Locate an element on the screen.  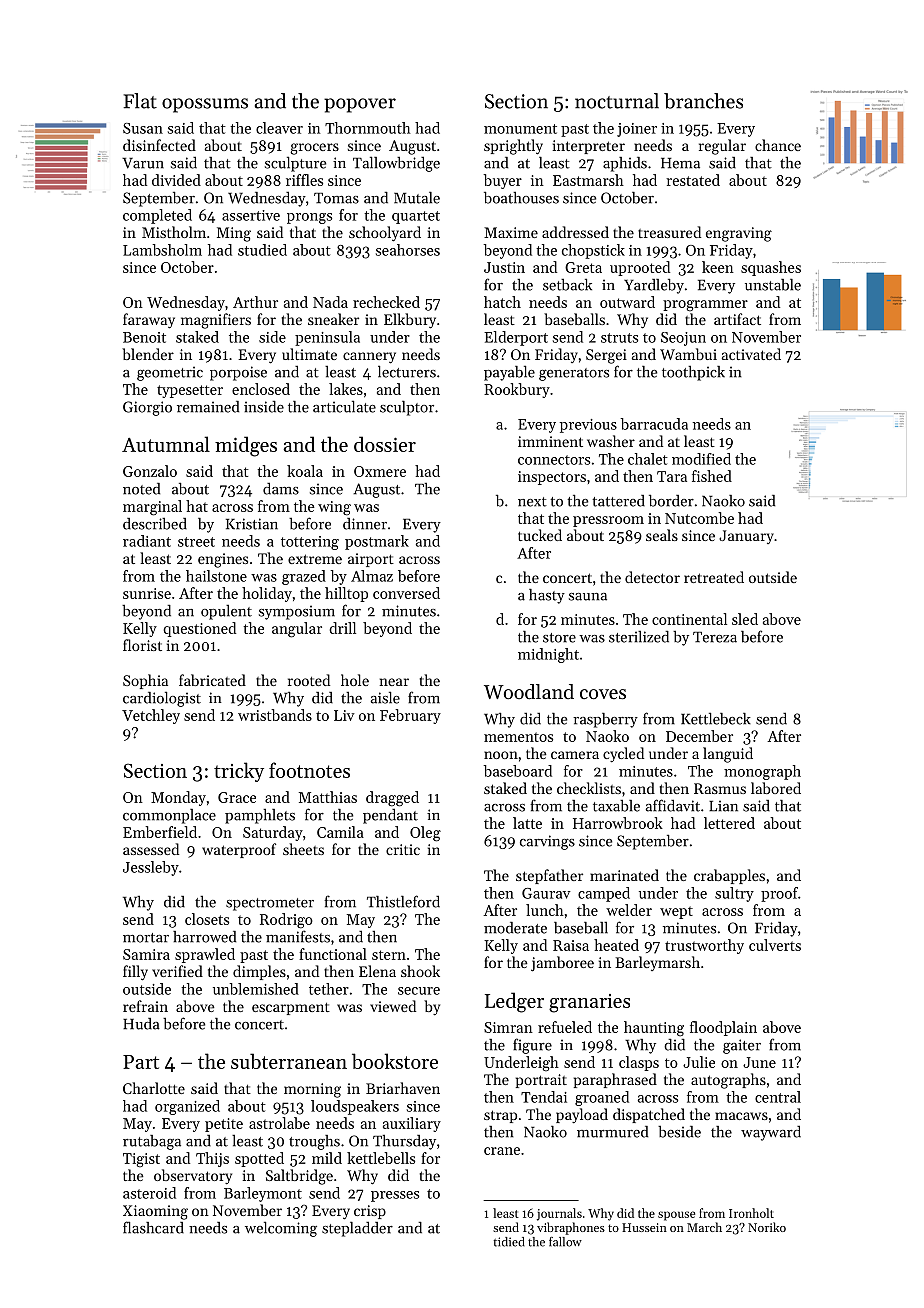
raspberry is located at coordinates (605, 720).
